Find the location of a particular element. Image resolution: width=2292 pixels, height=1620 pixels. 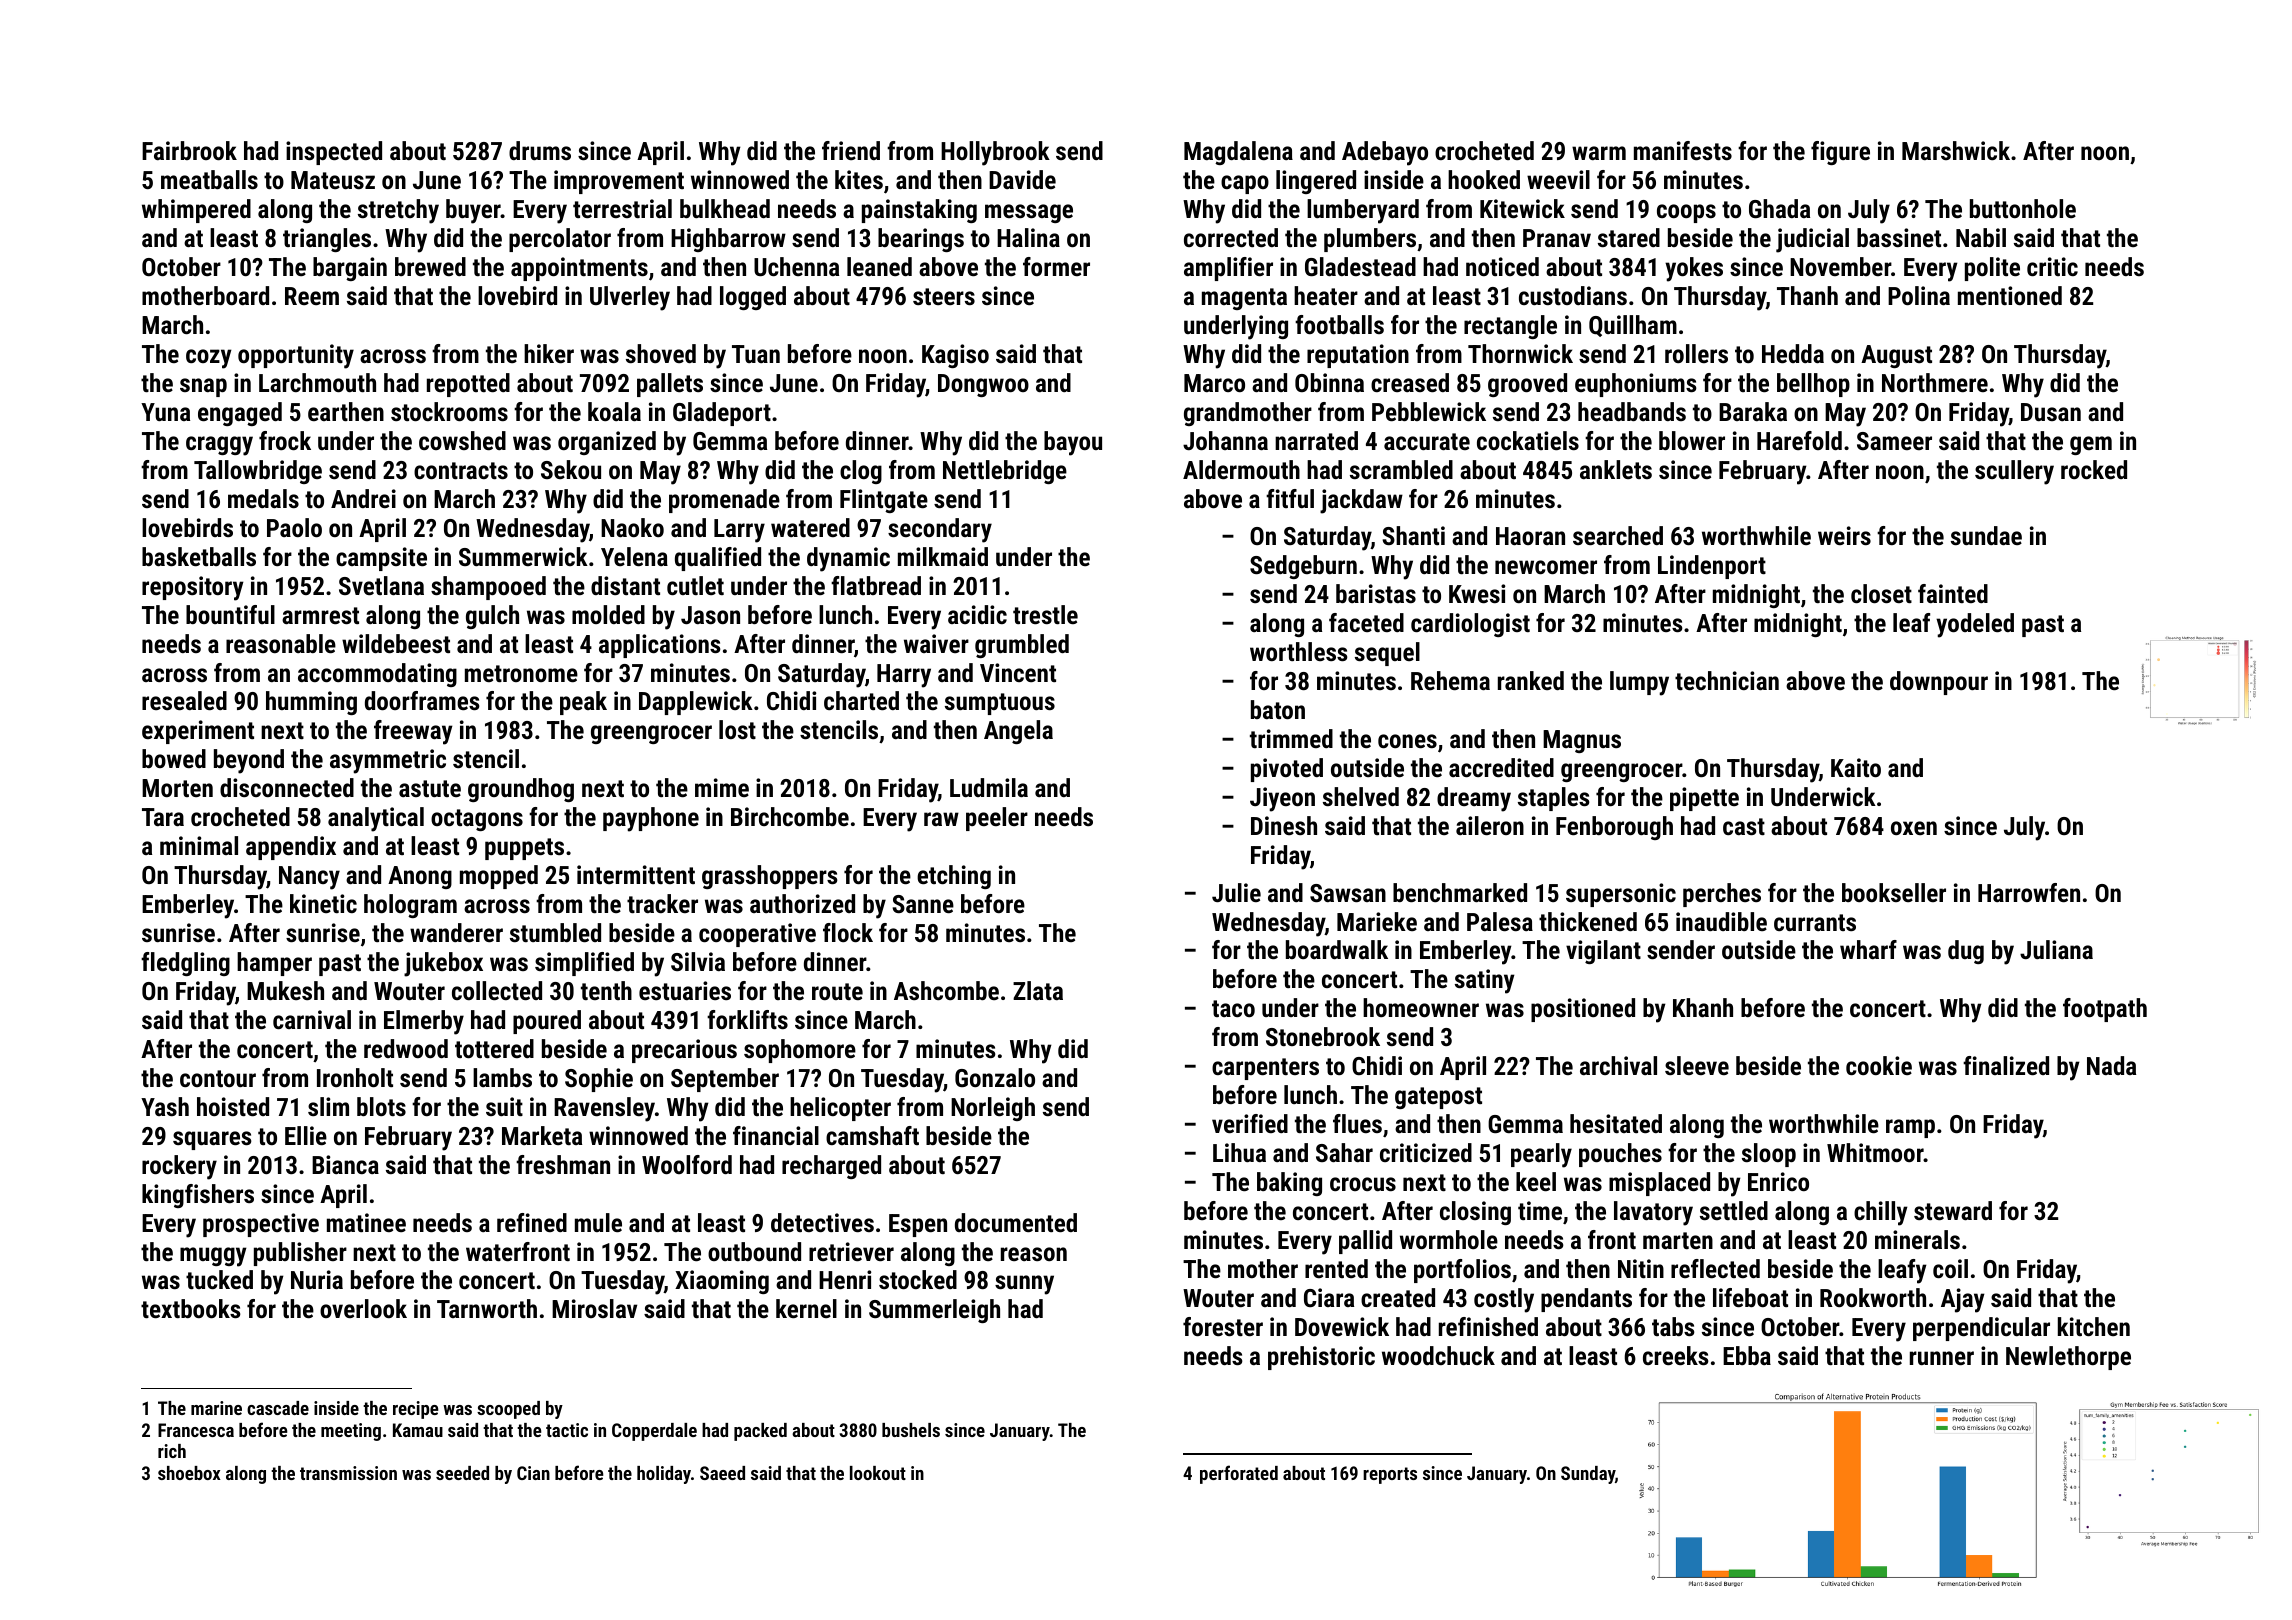

Sekou is located at coordinates (571, 469).
